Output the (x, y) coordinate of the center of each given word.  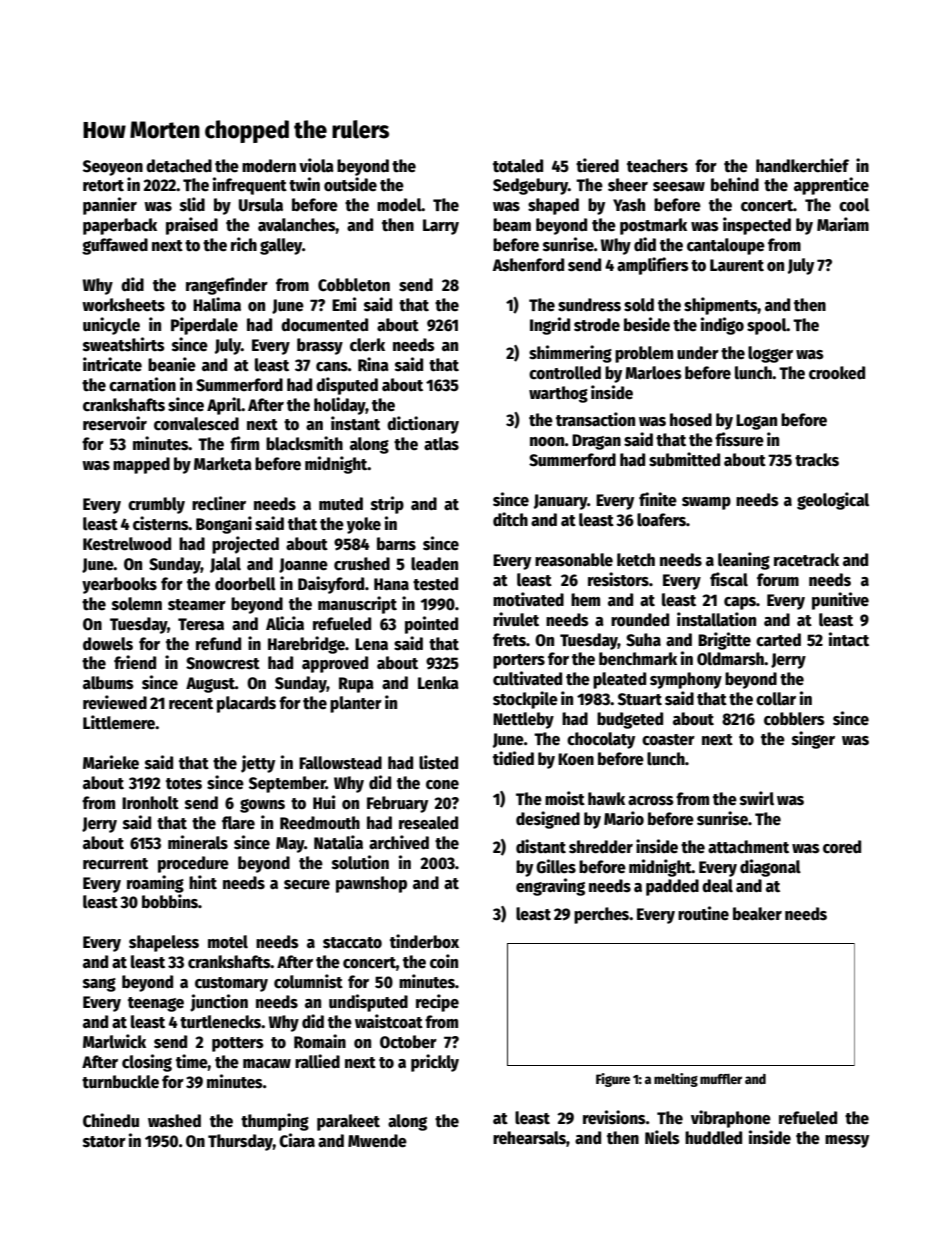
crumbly (156, 505)
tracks (817, 460)
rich (244, 244)
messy (847, 1141)
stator (104, 1142)
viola (316, 165)
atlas (441, 444)
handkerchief (802, 165)
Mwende (377, 1141)
